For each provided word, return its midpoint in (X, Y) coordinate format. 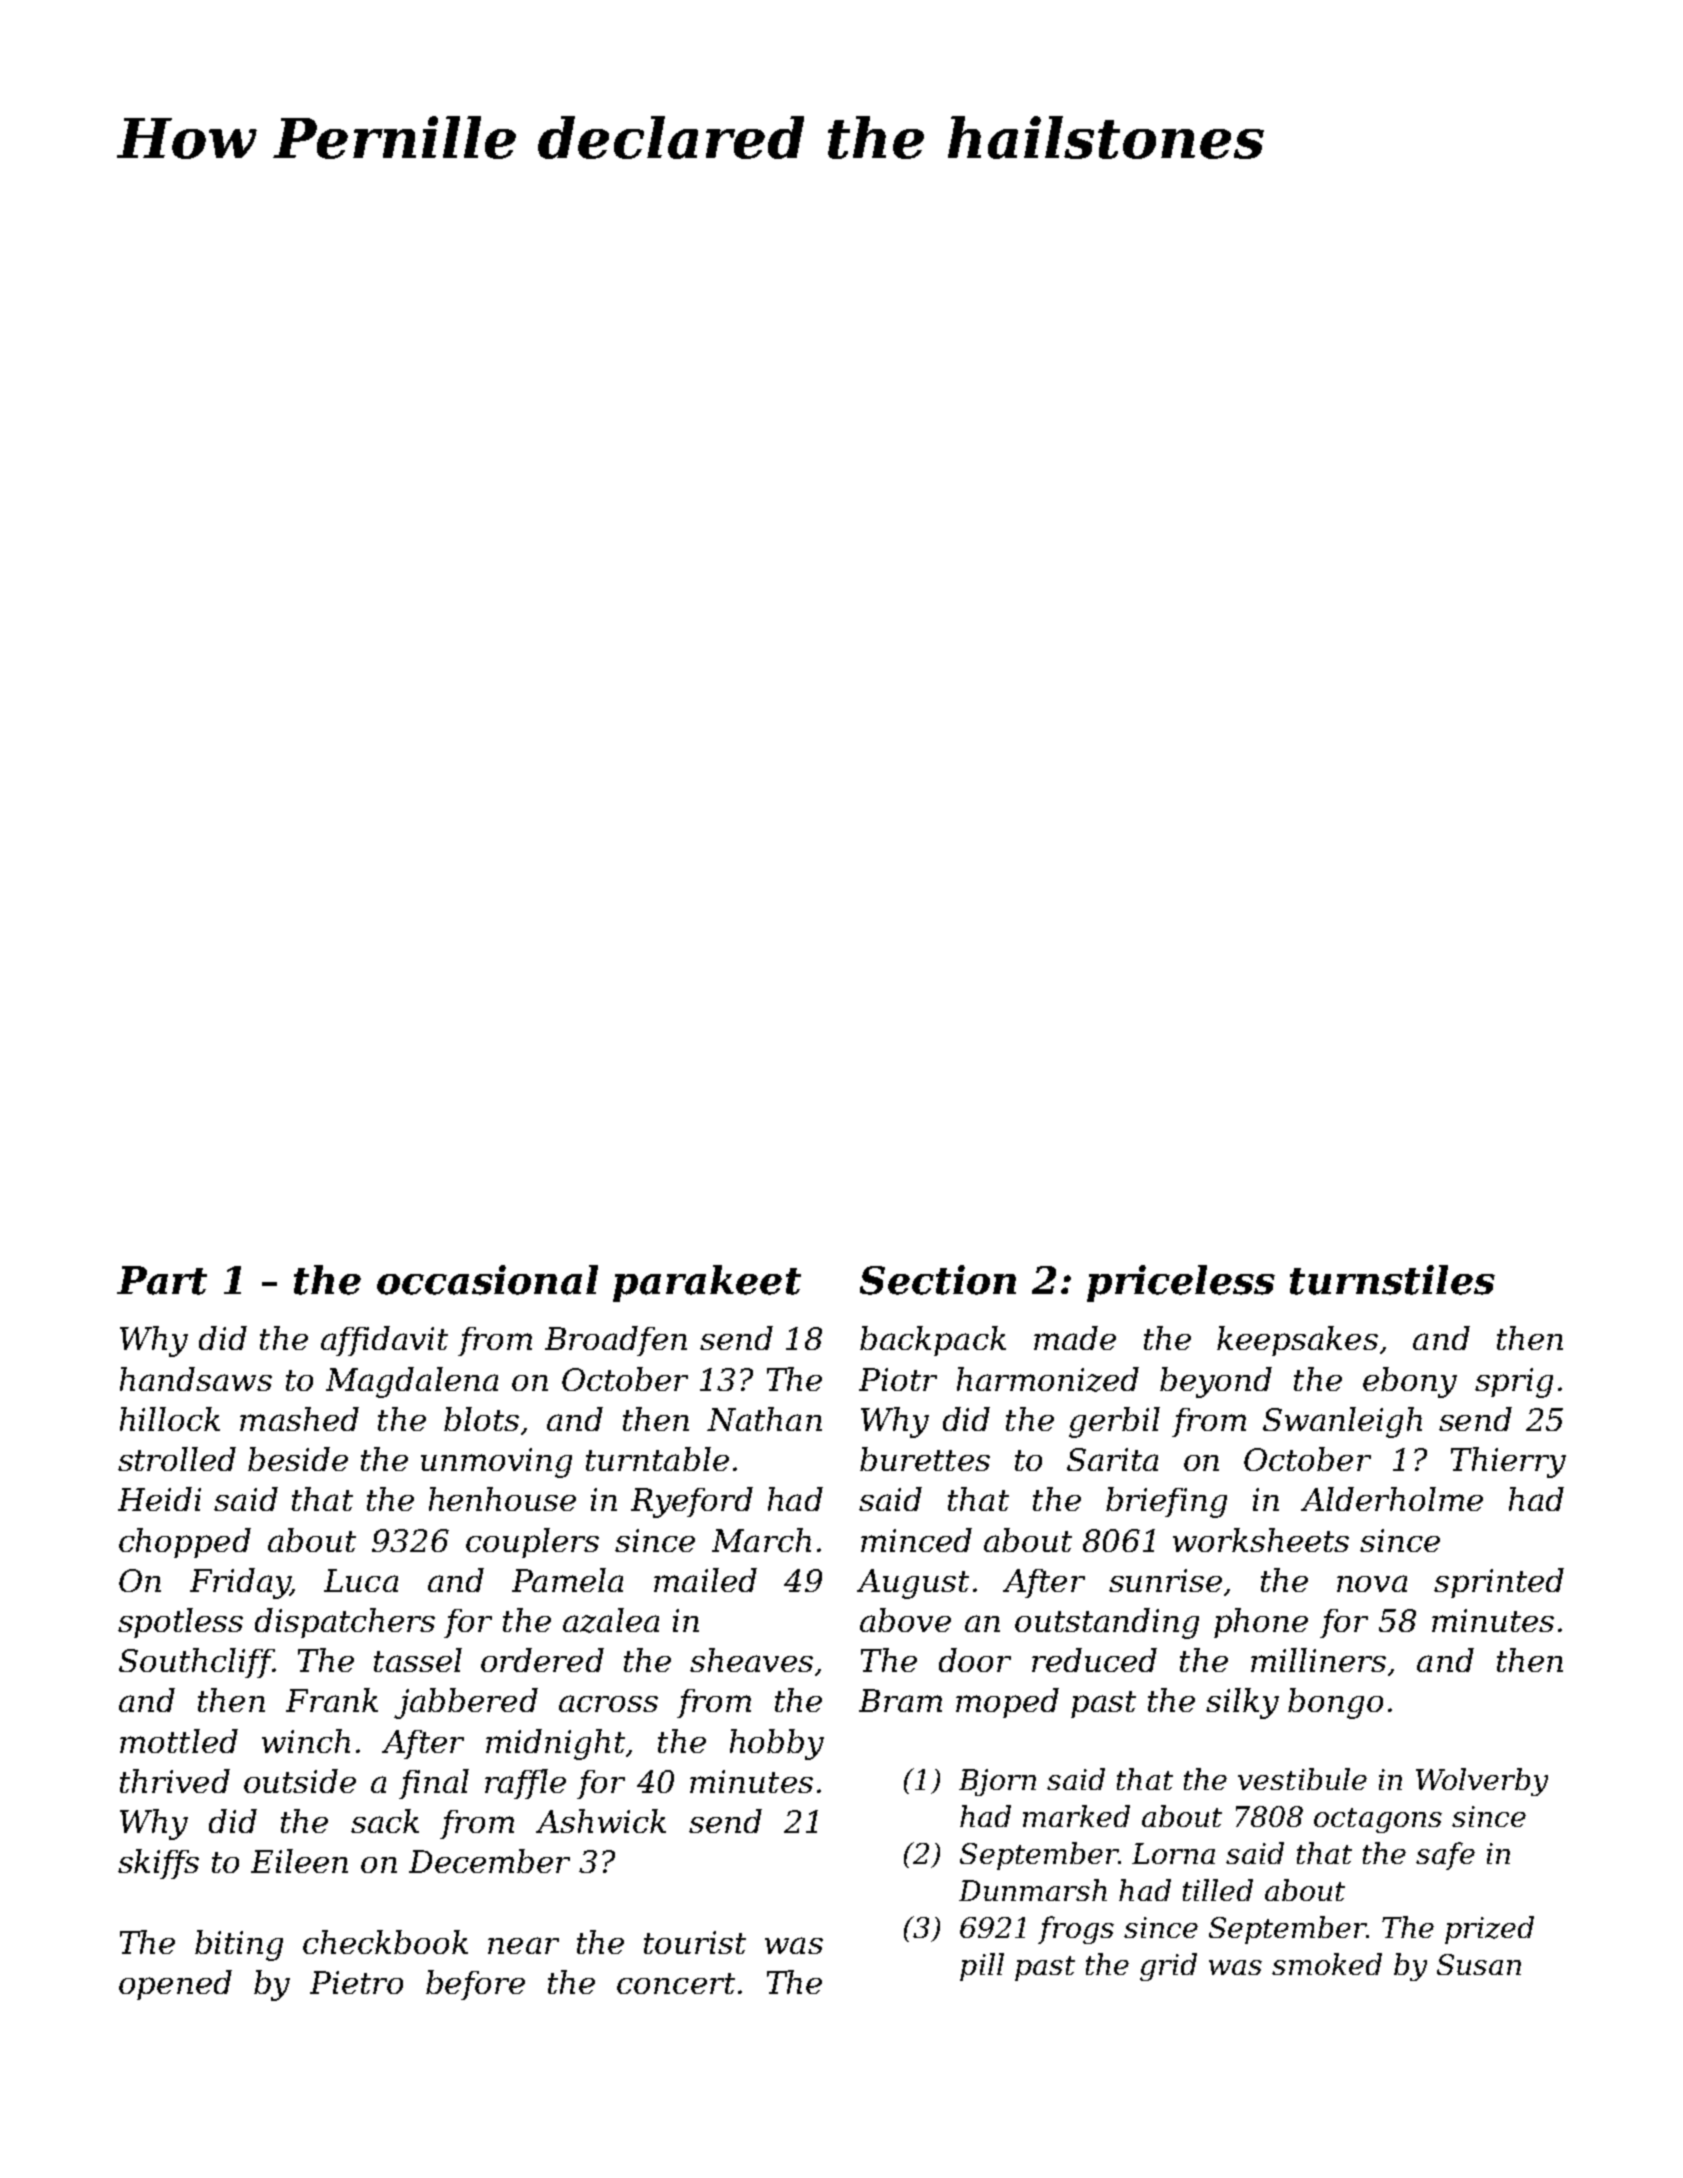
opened (175, 1985)
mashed (299, 1419)
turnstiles (1392, 1280)
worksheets (1261, 1540)
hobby (777, 1744)
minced (916, 1540)
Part (162, 1280)
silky (1242, 1703)
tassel (418, 1660)
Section (938, 1280)
